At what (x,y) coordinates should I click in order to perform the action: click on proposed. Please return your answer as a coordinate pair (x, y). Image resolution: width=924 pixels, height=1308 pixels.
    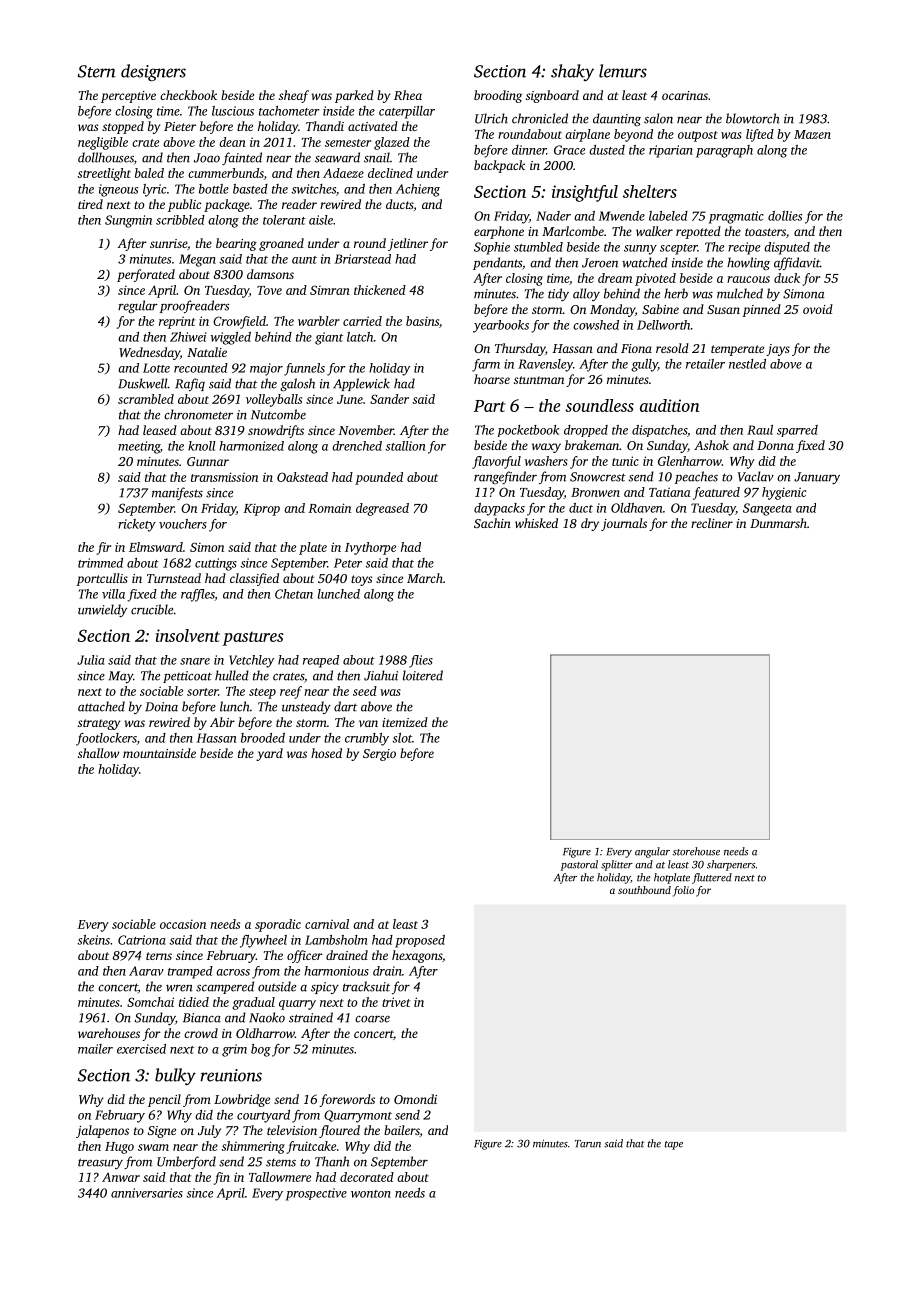
    Looking at the image, I should click on (420, 941).
